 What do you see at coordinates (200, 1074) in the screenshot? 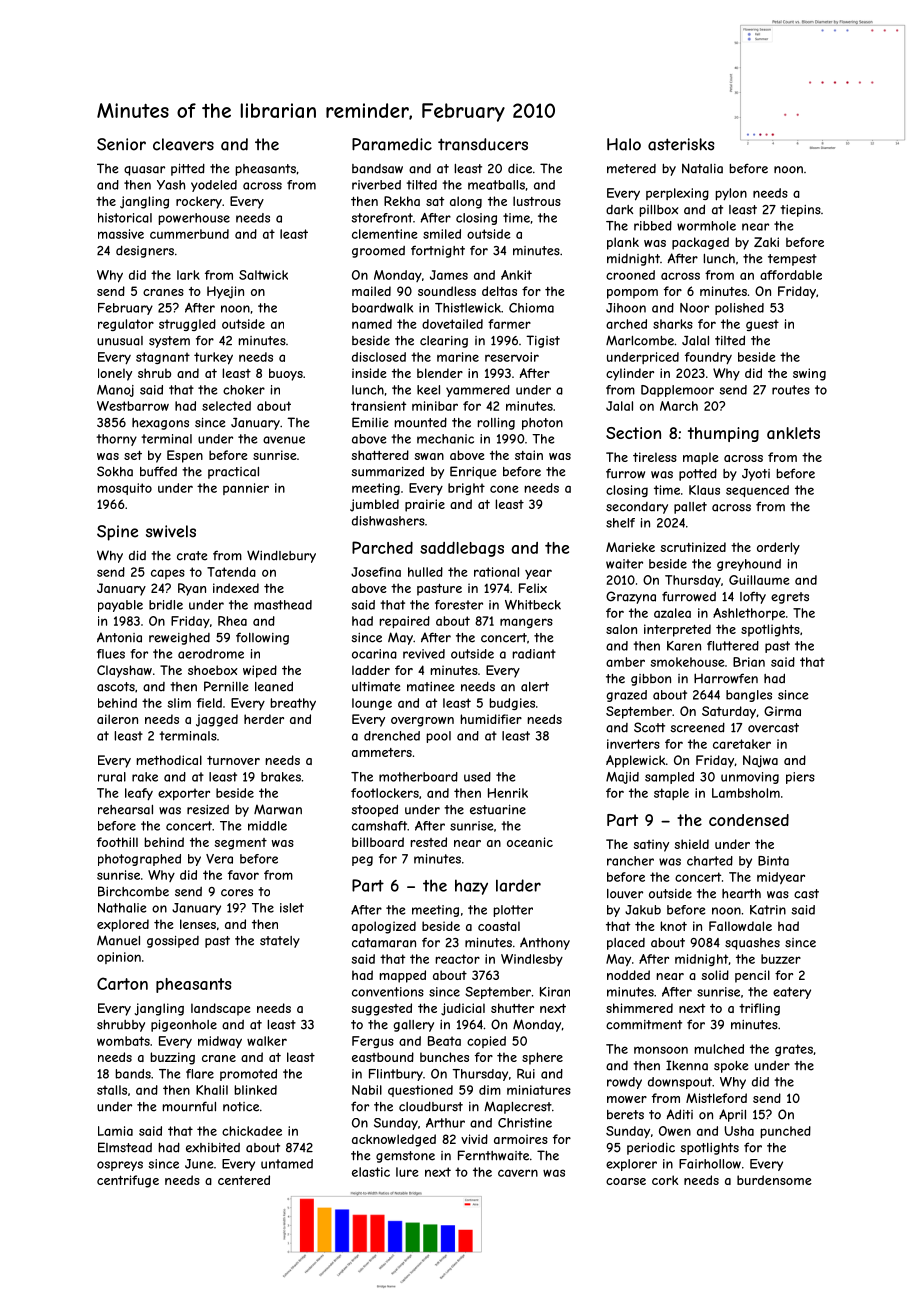
I see `flare` at bounding box center [200, 1074].
